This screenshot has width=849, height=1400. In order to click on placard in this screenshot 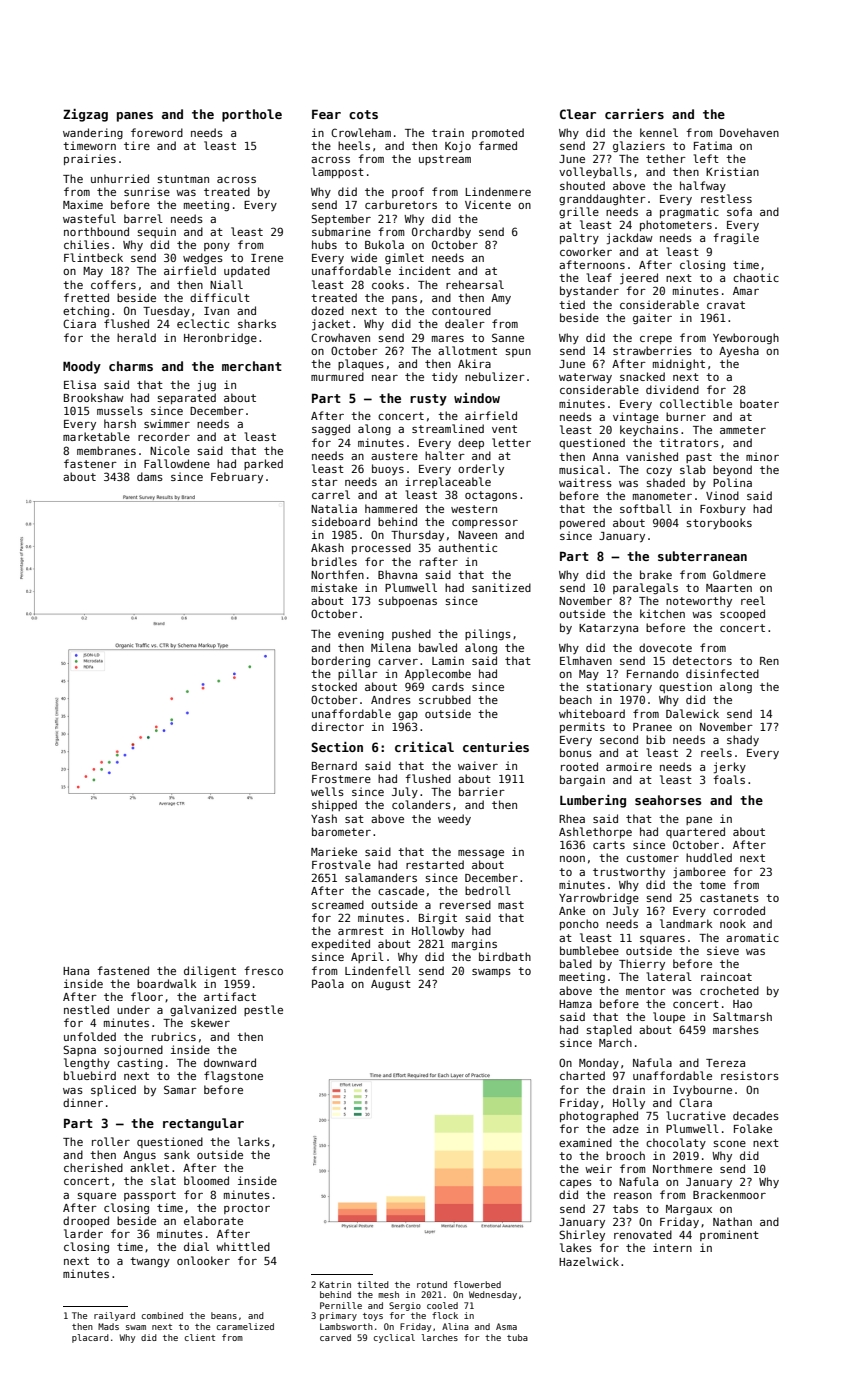, I will do `click(90, 1338)`.
